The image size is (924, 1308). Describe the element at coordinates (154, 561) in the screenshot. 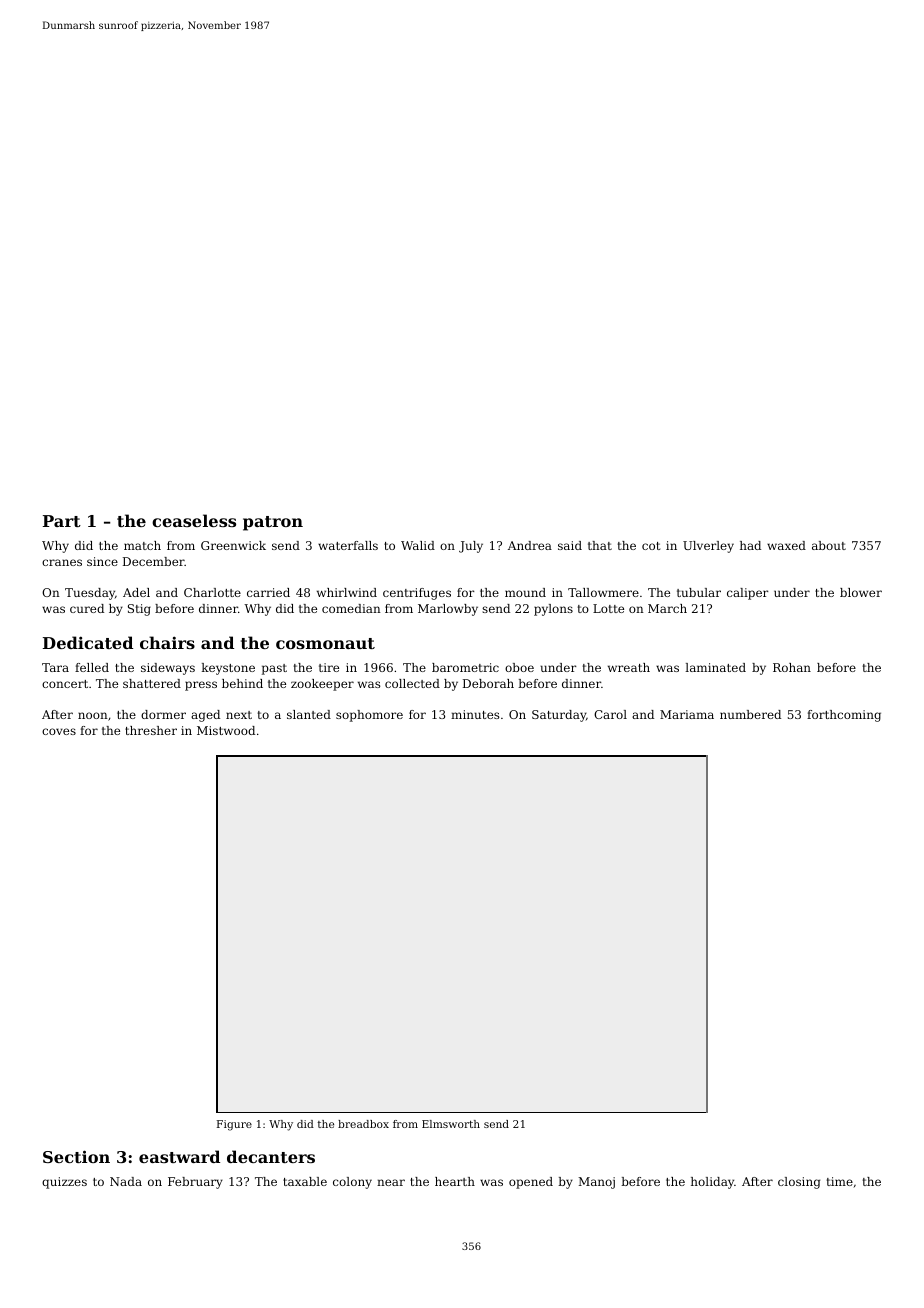

I see `December` at that location.
